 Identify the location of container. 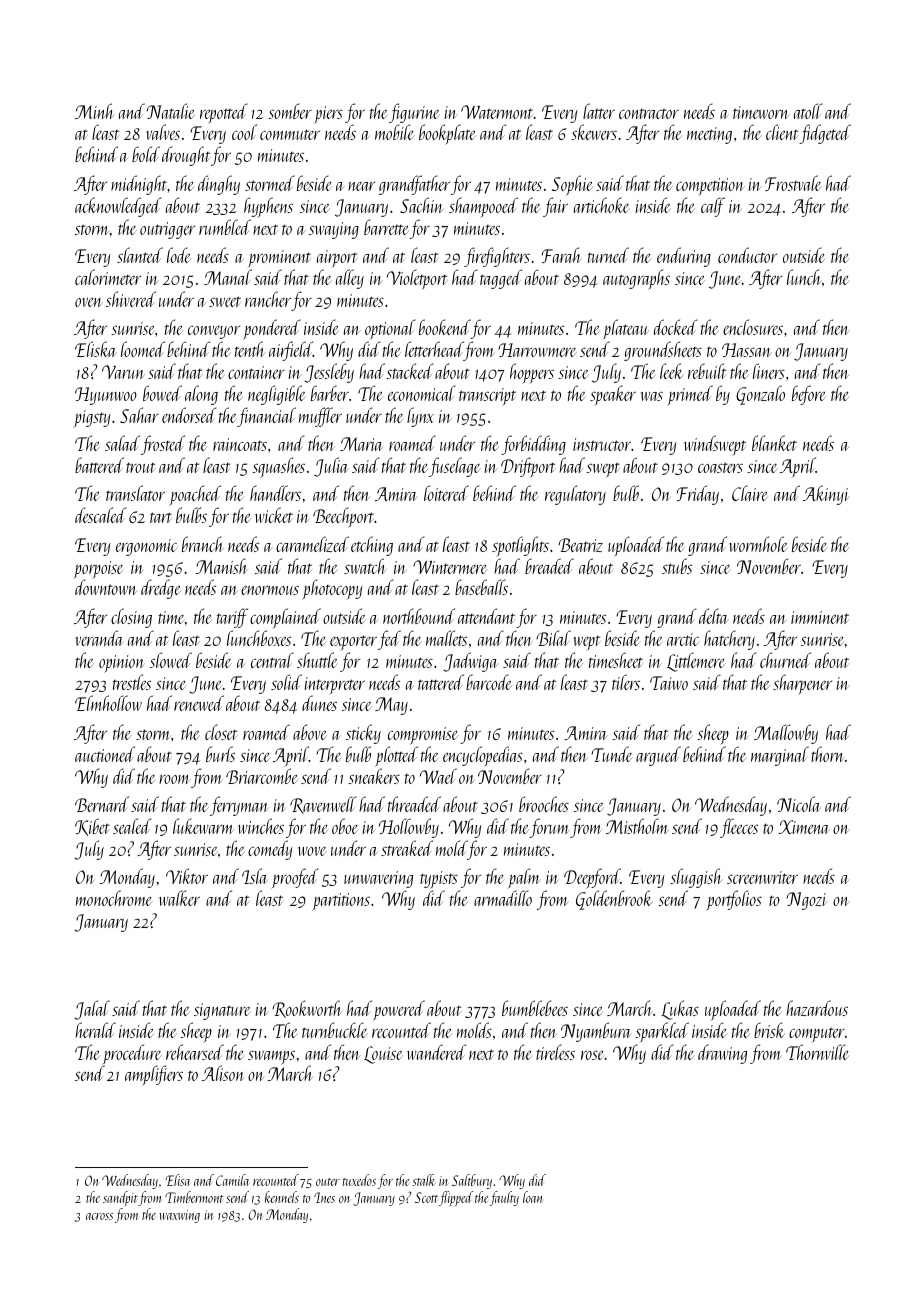
(256, 372).
